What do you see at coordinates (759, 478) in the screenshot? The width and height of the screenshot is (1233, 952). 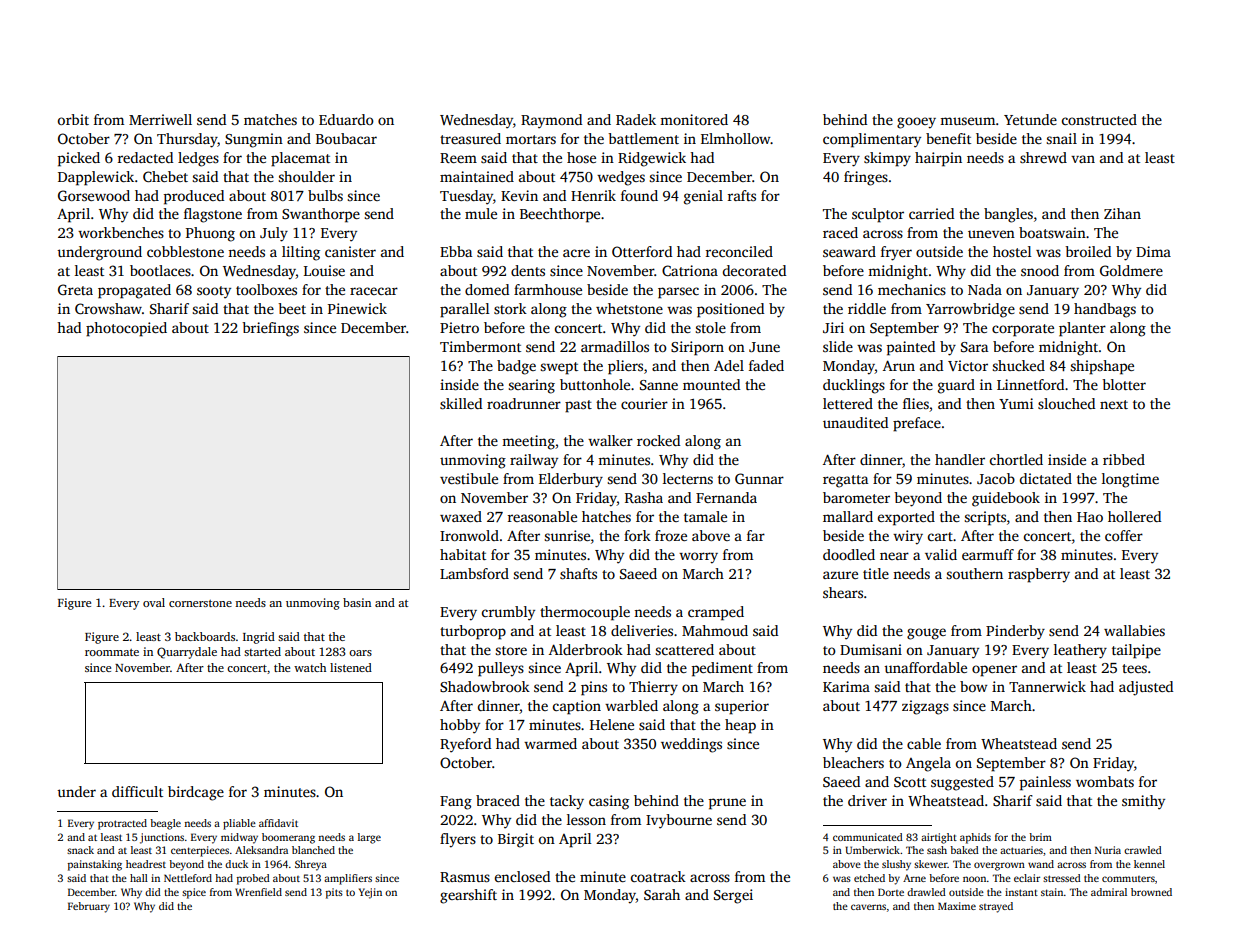 I see `Gunnar` at bounding box center [759, 478].
